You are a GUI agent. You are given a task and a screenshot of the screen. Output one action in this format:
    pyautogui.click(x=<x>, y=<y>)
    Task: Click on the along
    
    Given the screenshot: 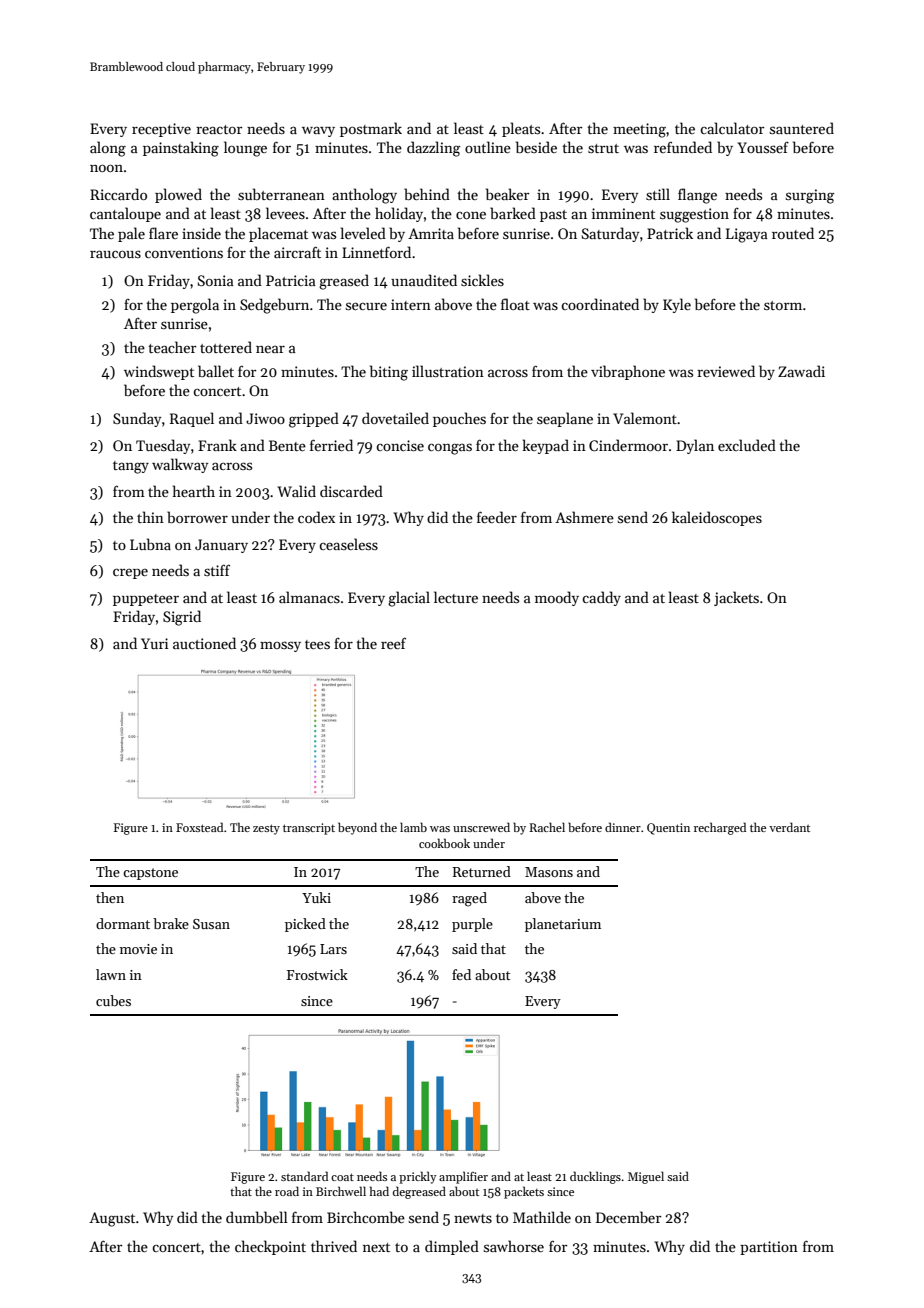 What is the action you would take?
    pyautogui.click(x=108, y=149)
